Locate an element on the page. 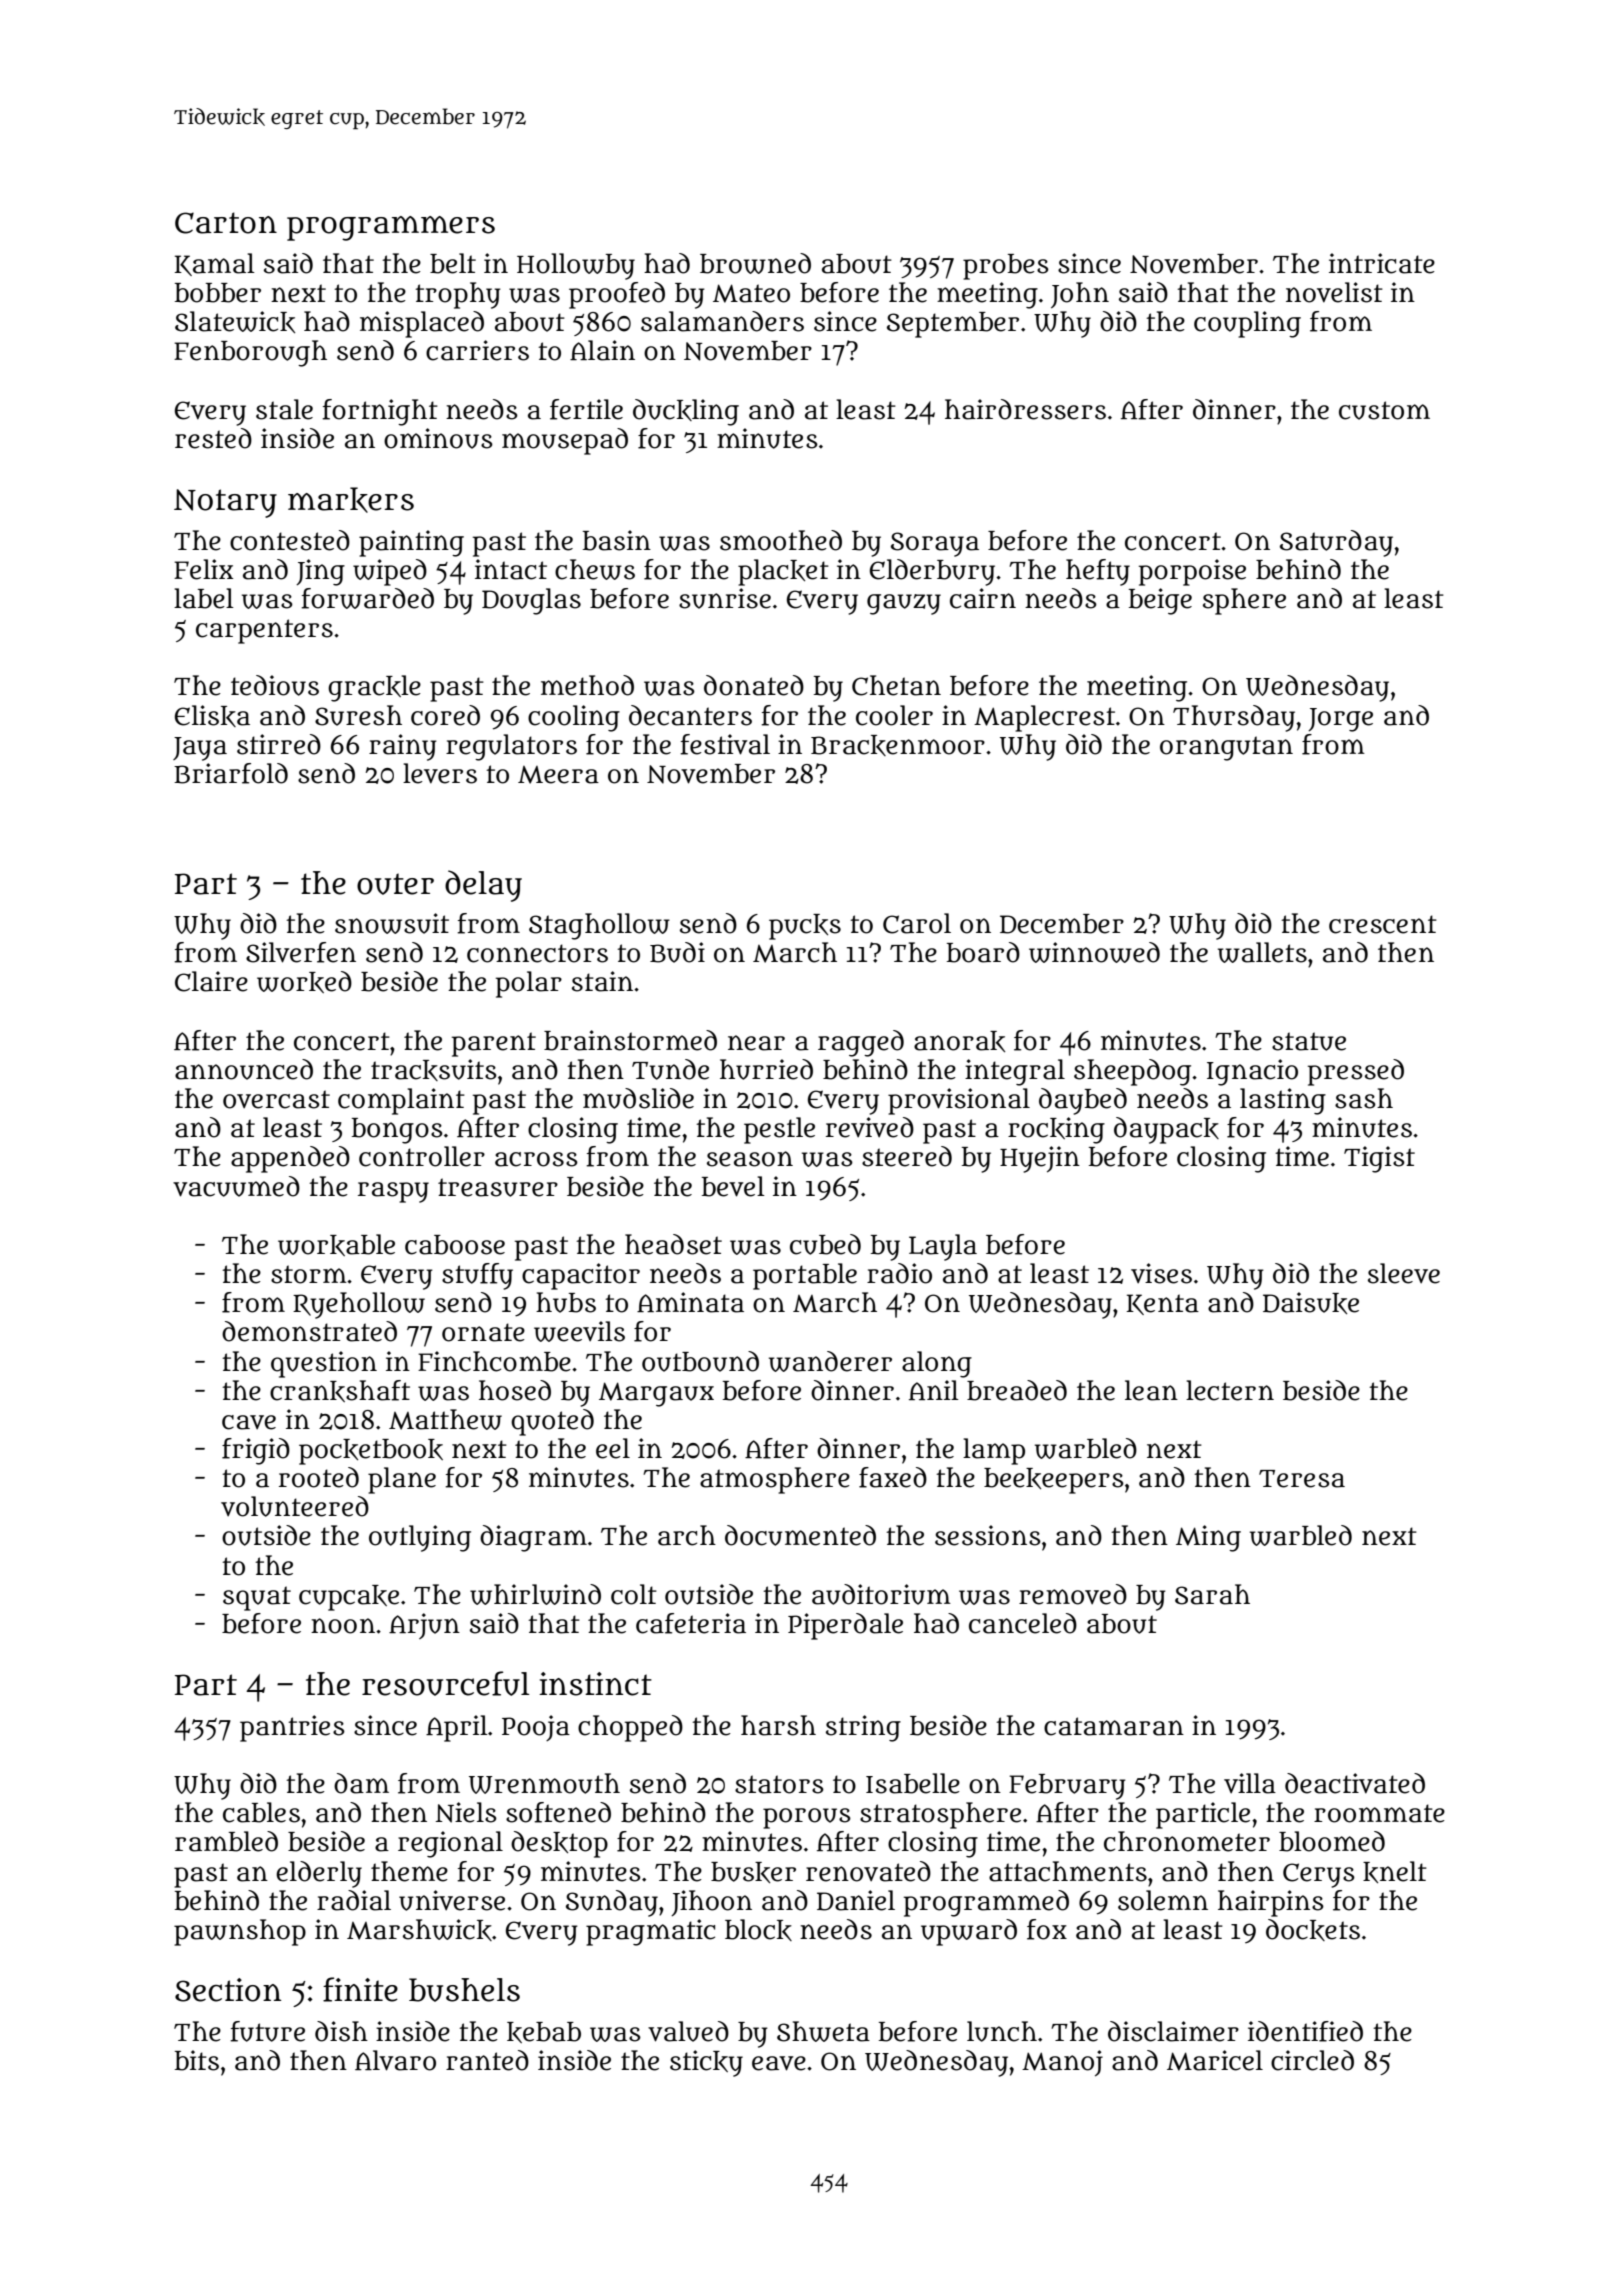  knelt is located at coordinates (1395, 1872).
